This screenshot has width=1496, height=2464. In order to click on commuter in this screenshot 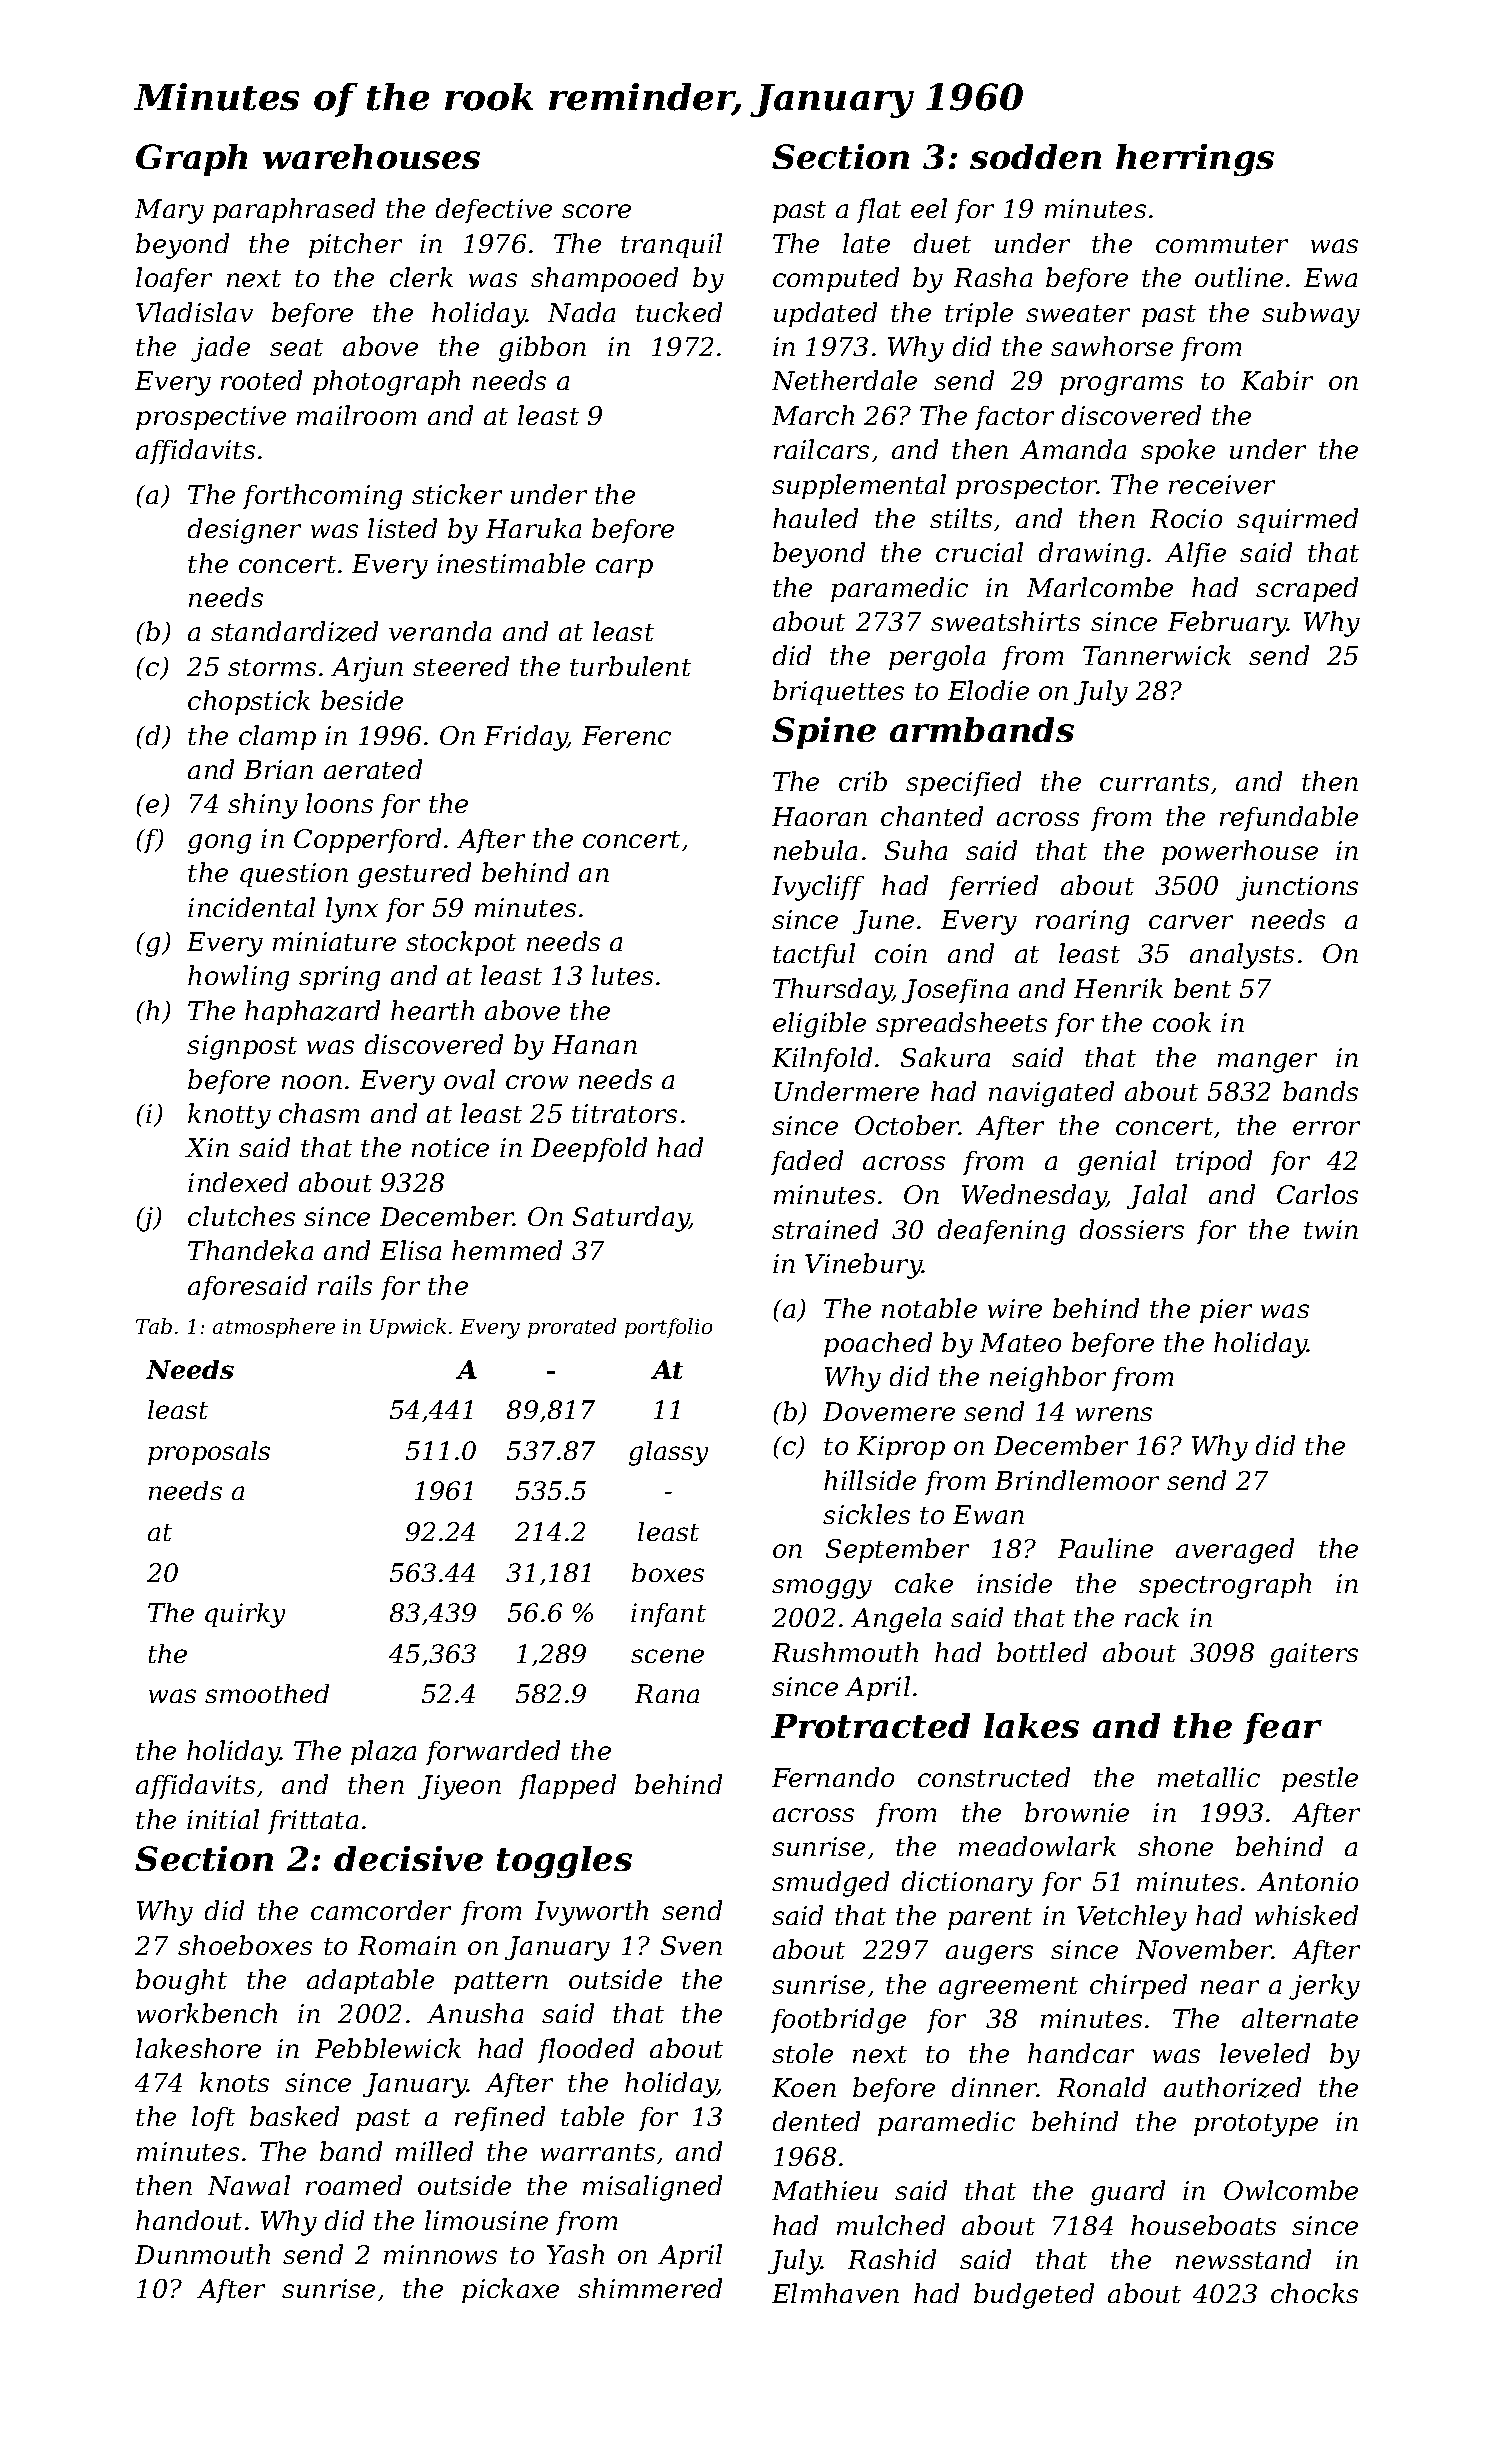, I will do `click(1222, 244)`.
